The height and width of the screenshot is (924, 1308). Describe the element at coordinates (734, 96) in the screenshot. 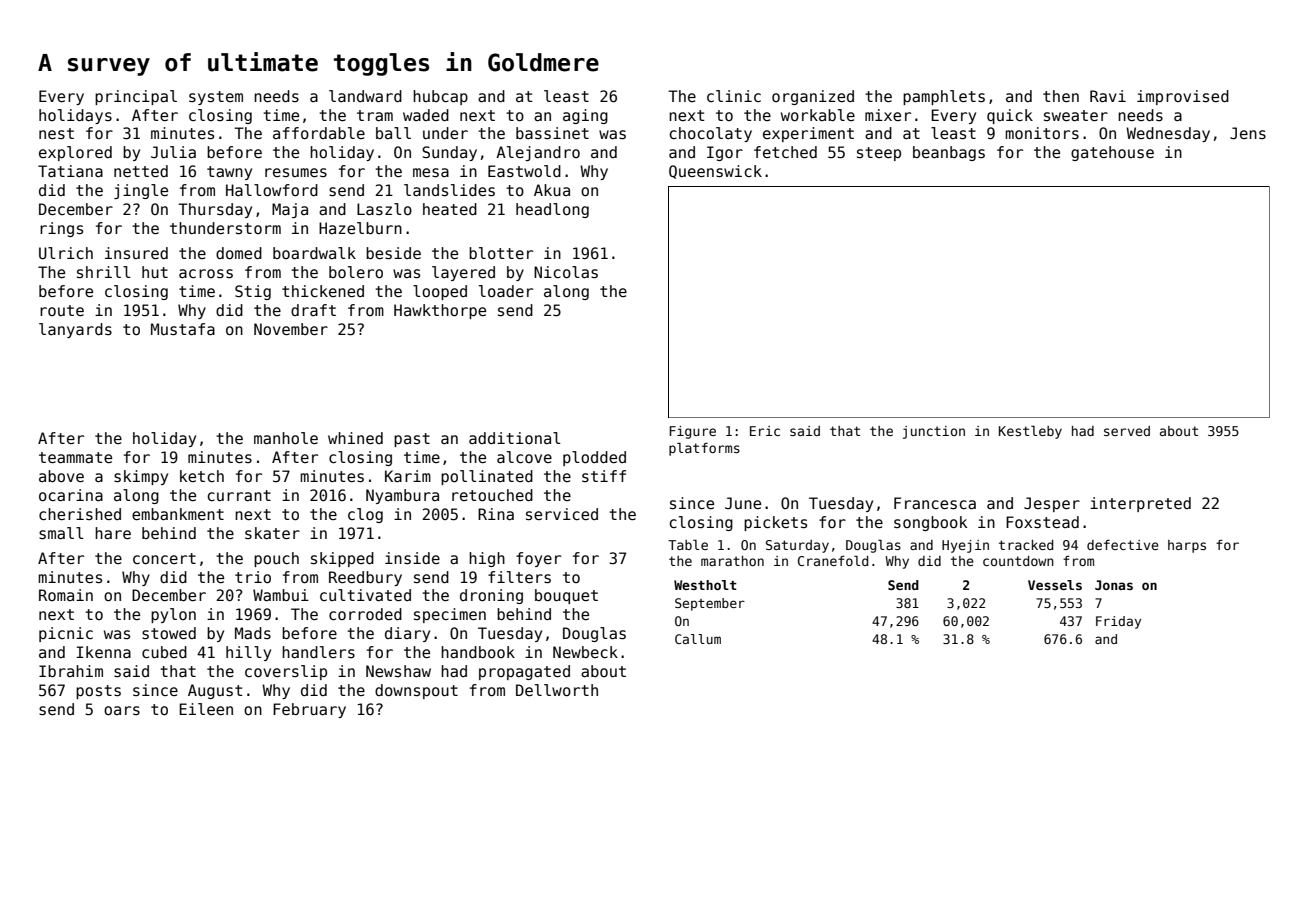

I see `clinic` at that location.
